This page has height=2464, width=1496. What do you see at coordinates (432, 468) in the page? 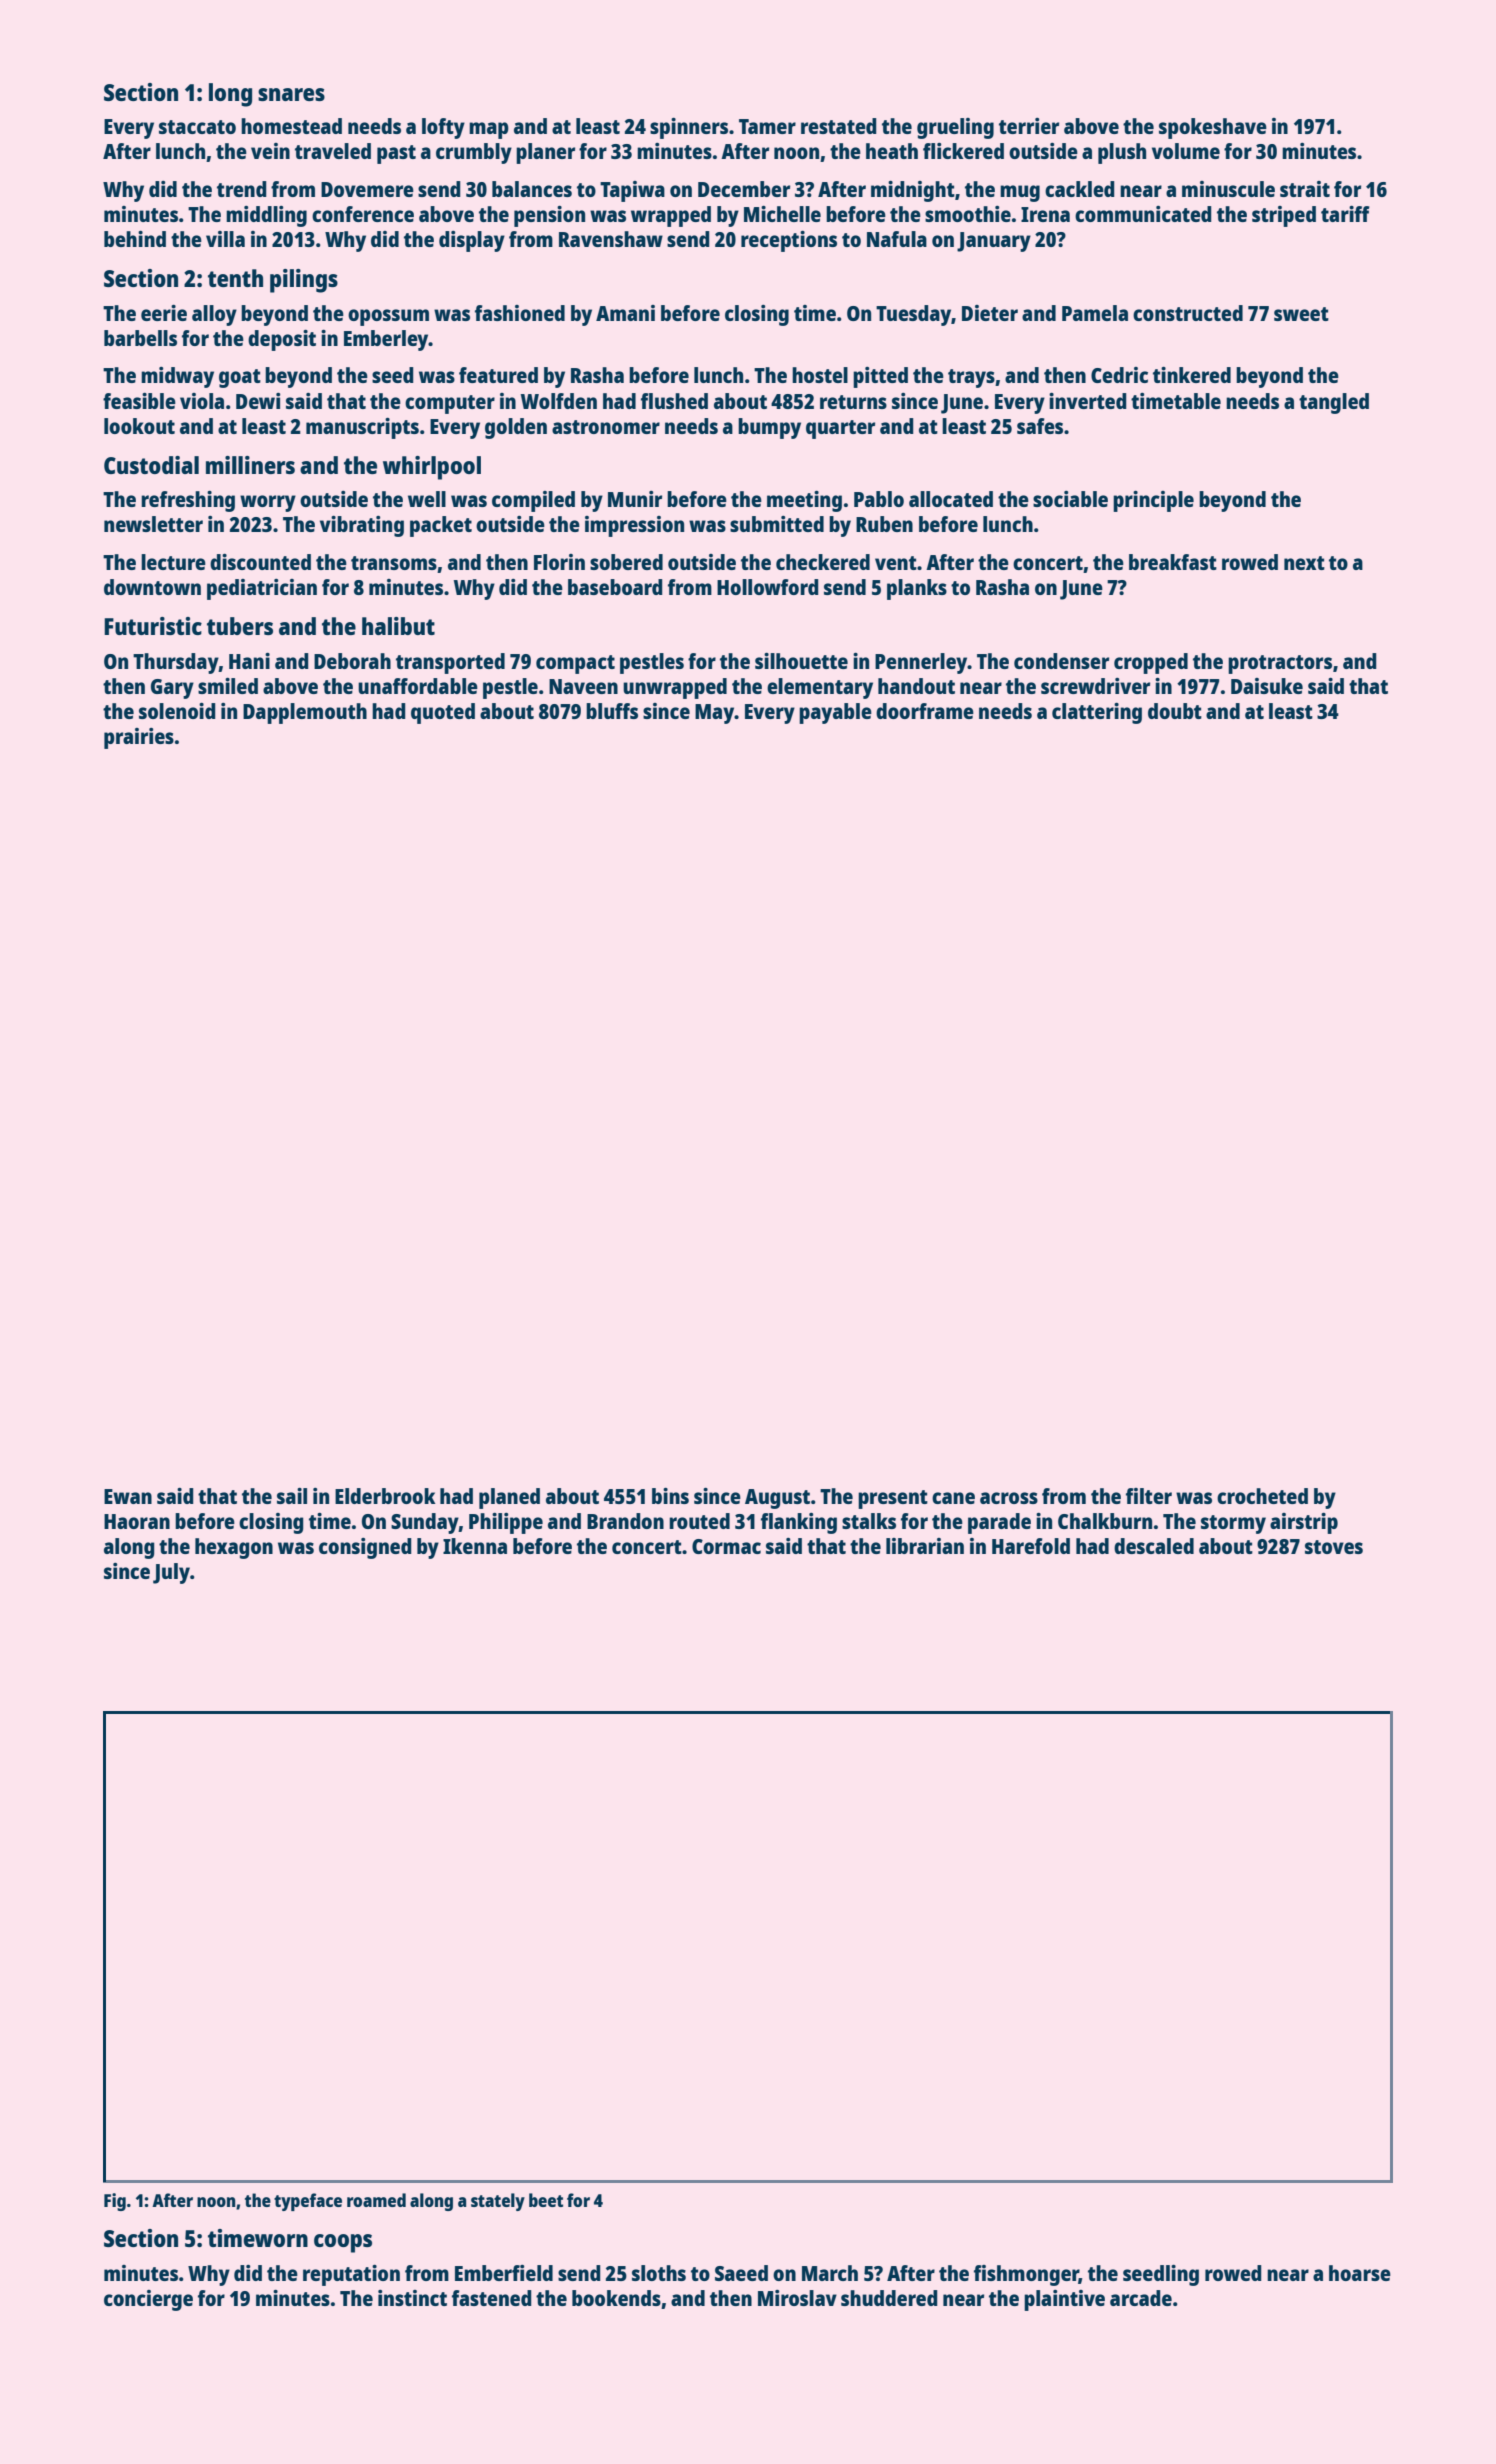
I see `whirlpool` at bounding box center [432, 468].
